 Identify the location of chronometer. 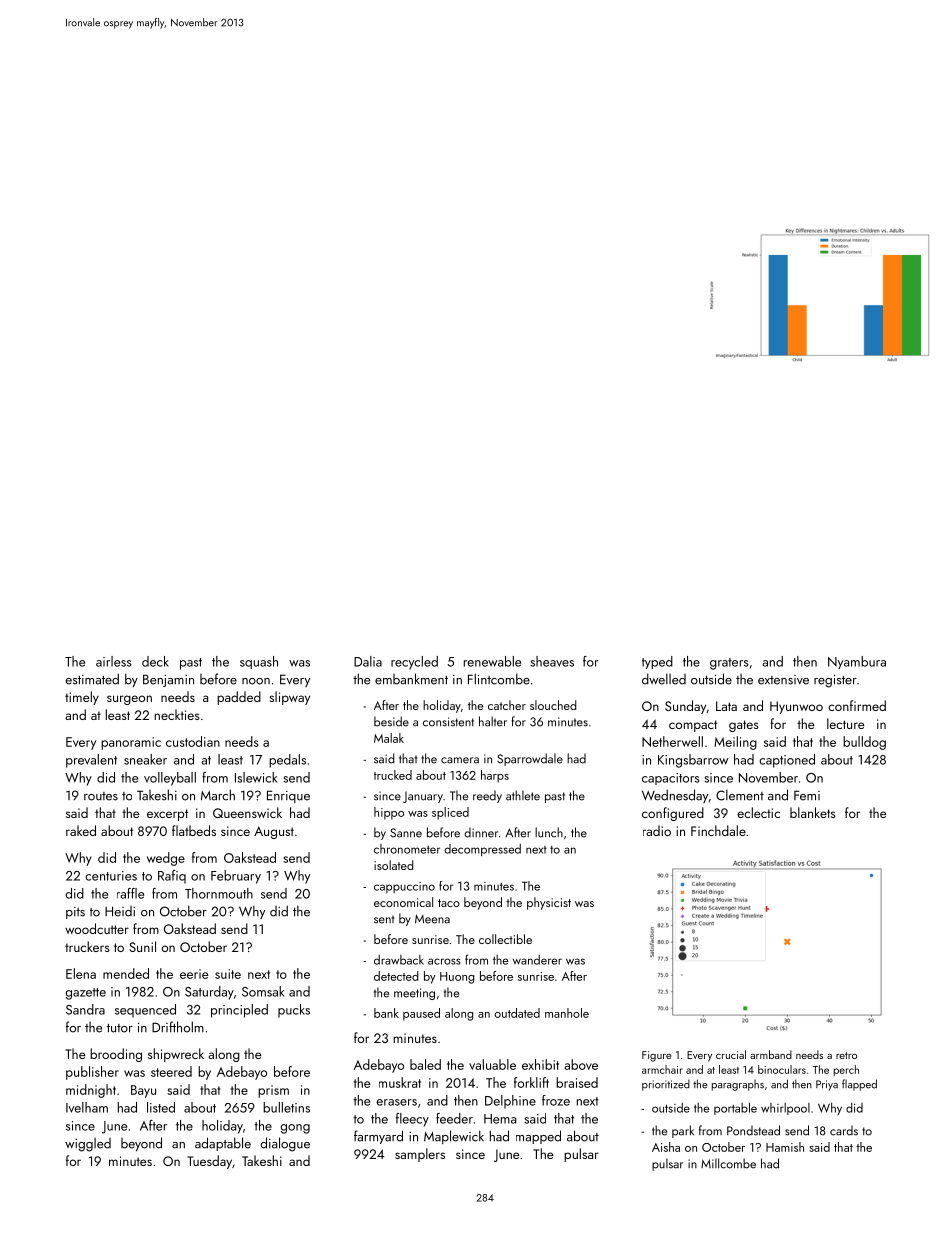
(407, 849).
